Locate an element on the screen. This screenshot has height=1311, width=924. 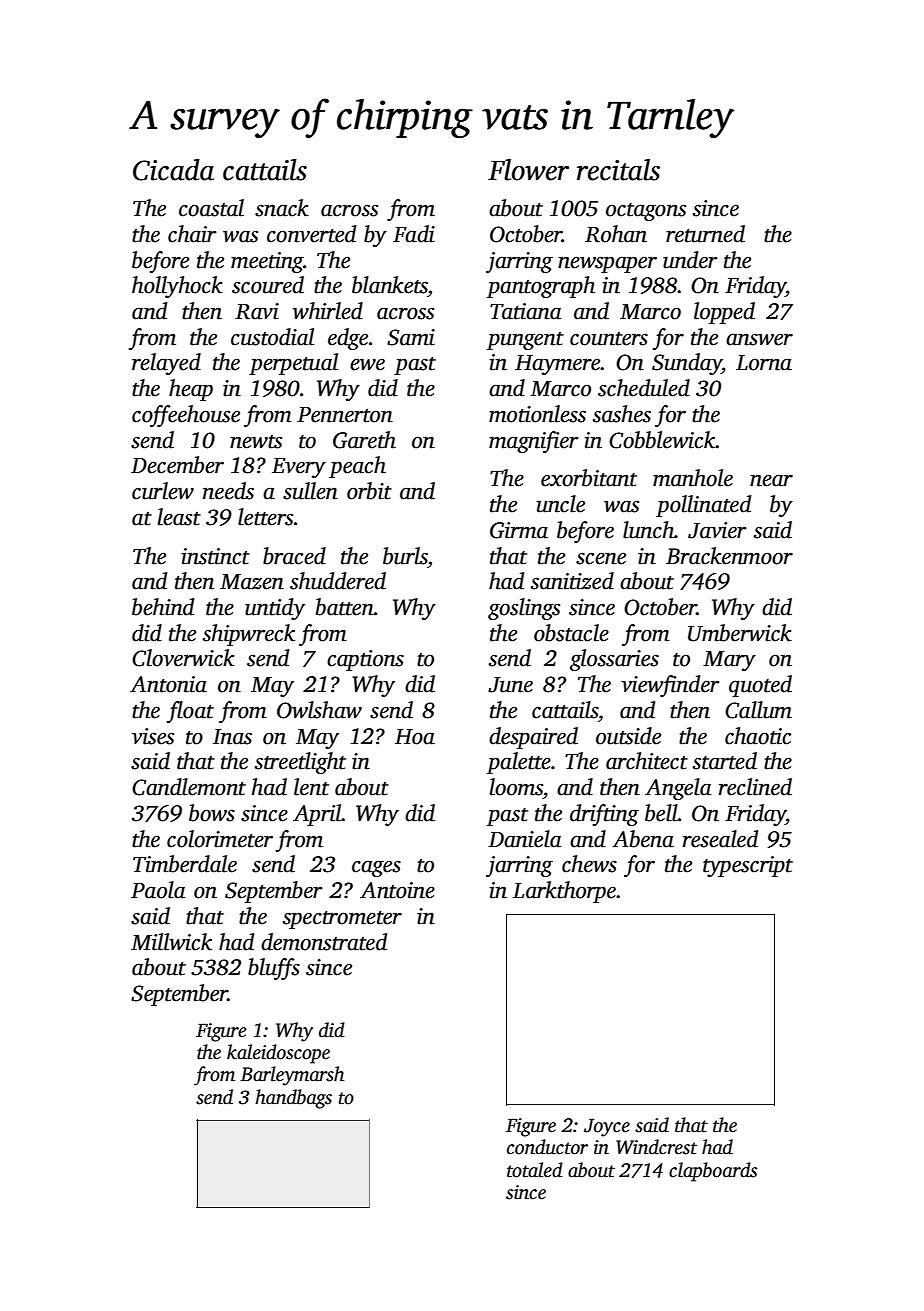
typescript is located at coordinates (748, 866).
